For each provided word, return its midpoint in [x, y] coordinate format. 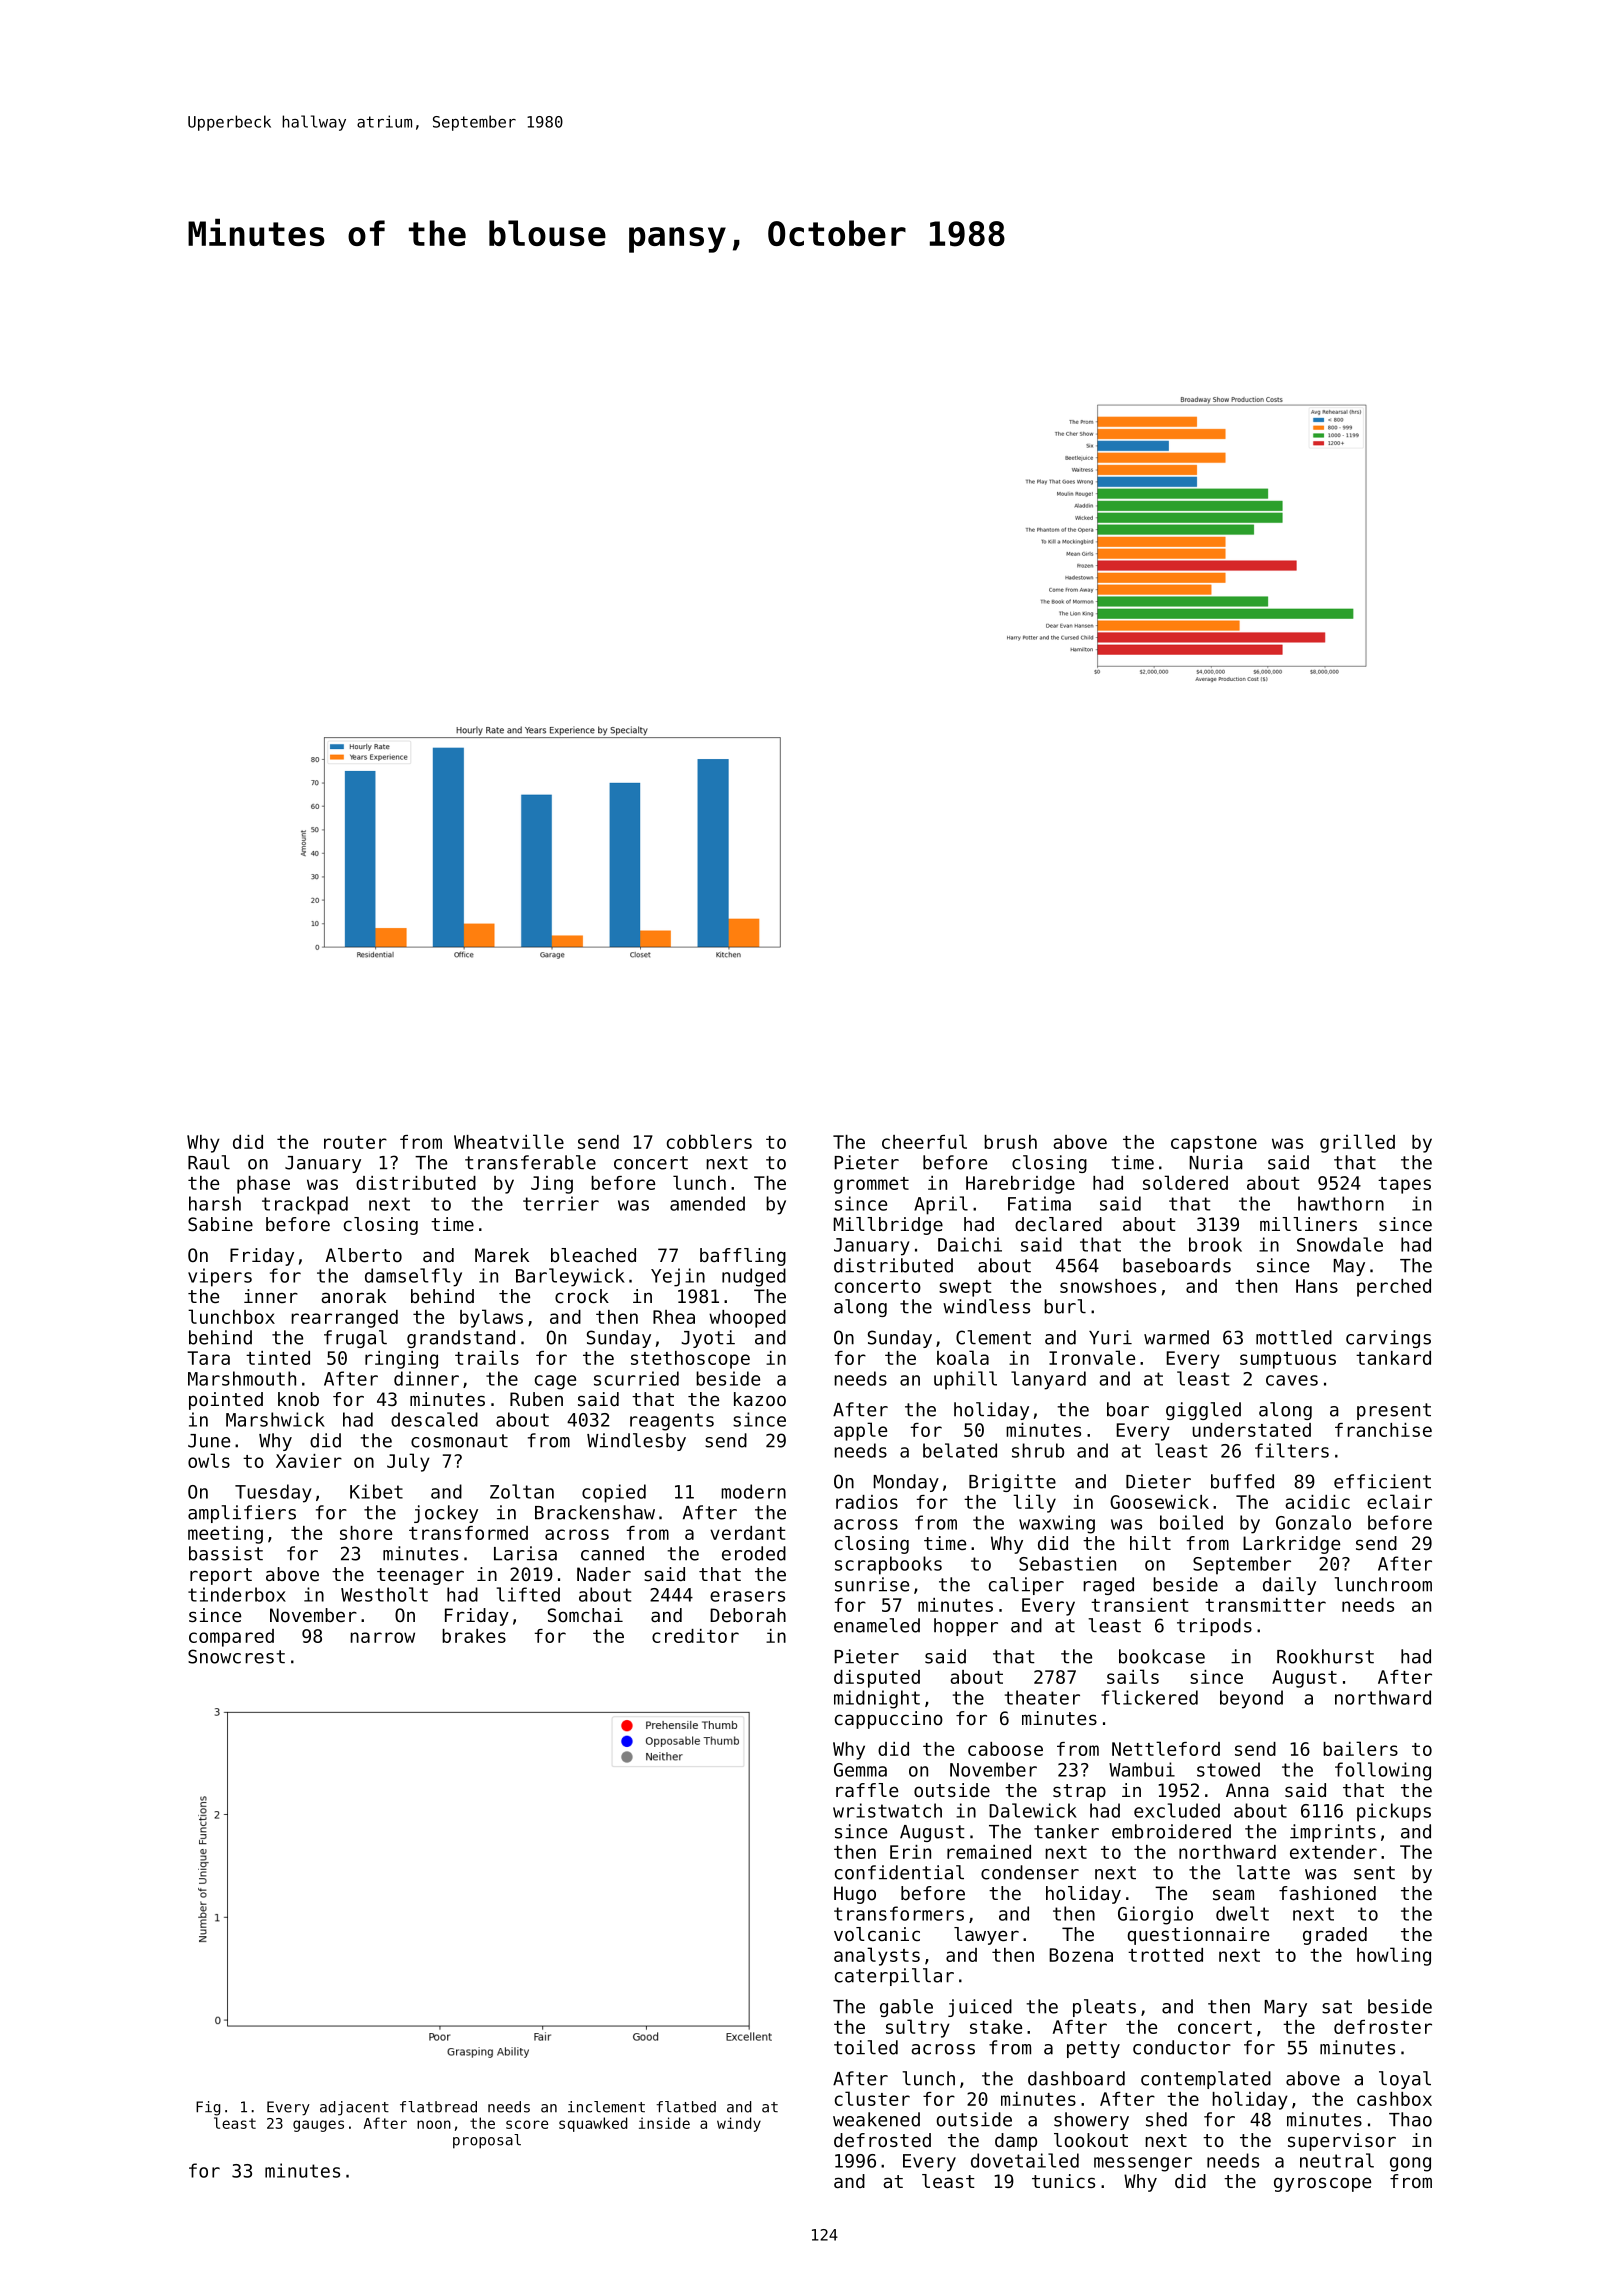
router [355, 1142]
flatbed [686, 2107]
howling [1394, 1956]
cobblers [709, 1141]
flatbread [438, 2107]
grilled [1357, 1143]
